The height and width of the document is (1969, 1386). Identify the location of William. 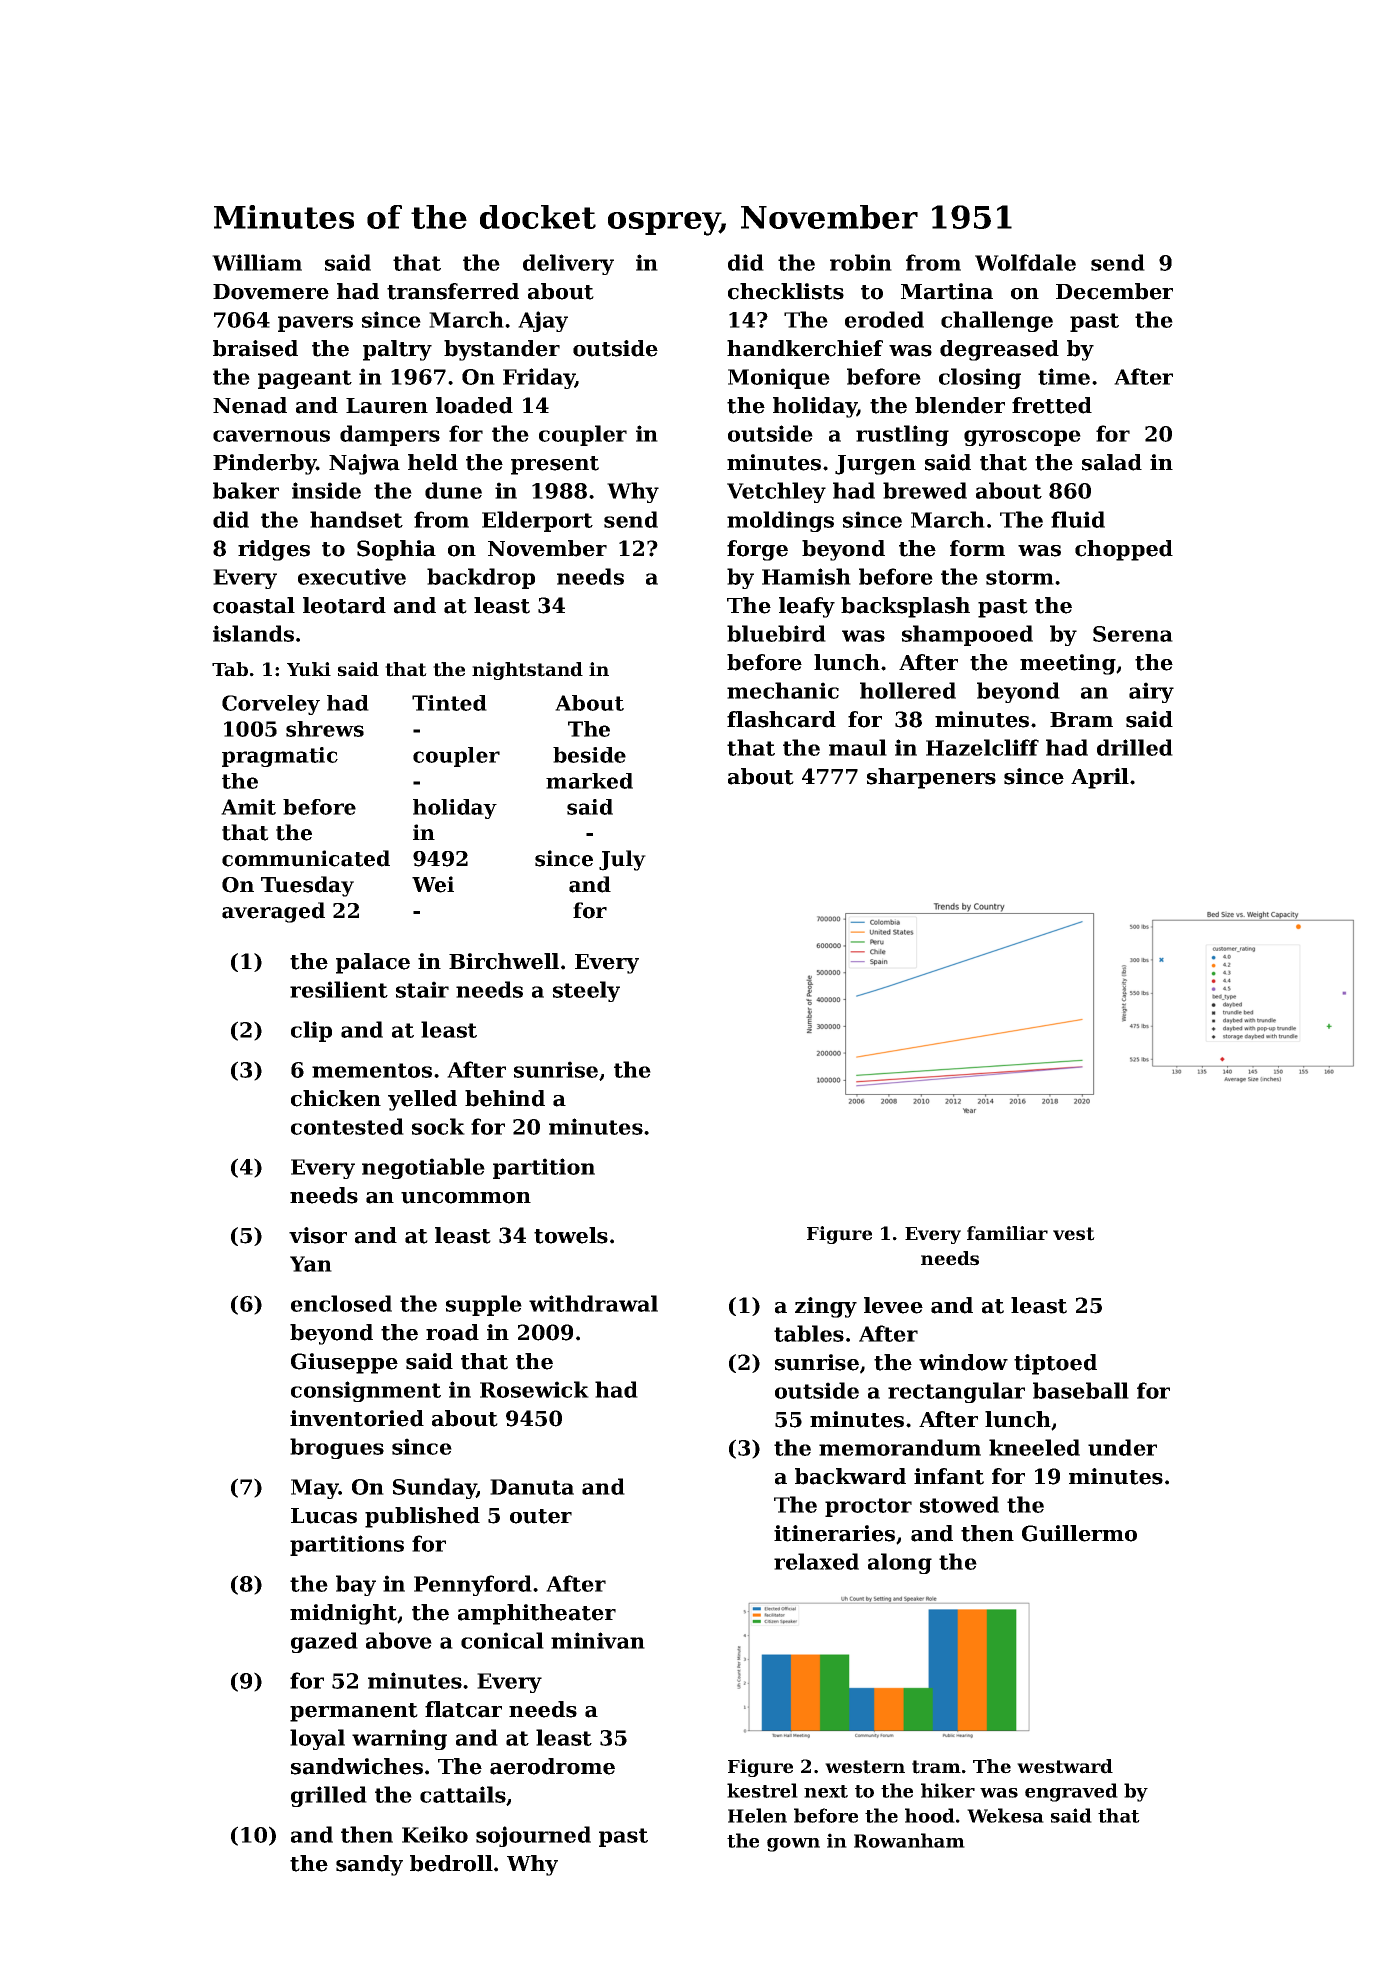
(257, 262).
